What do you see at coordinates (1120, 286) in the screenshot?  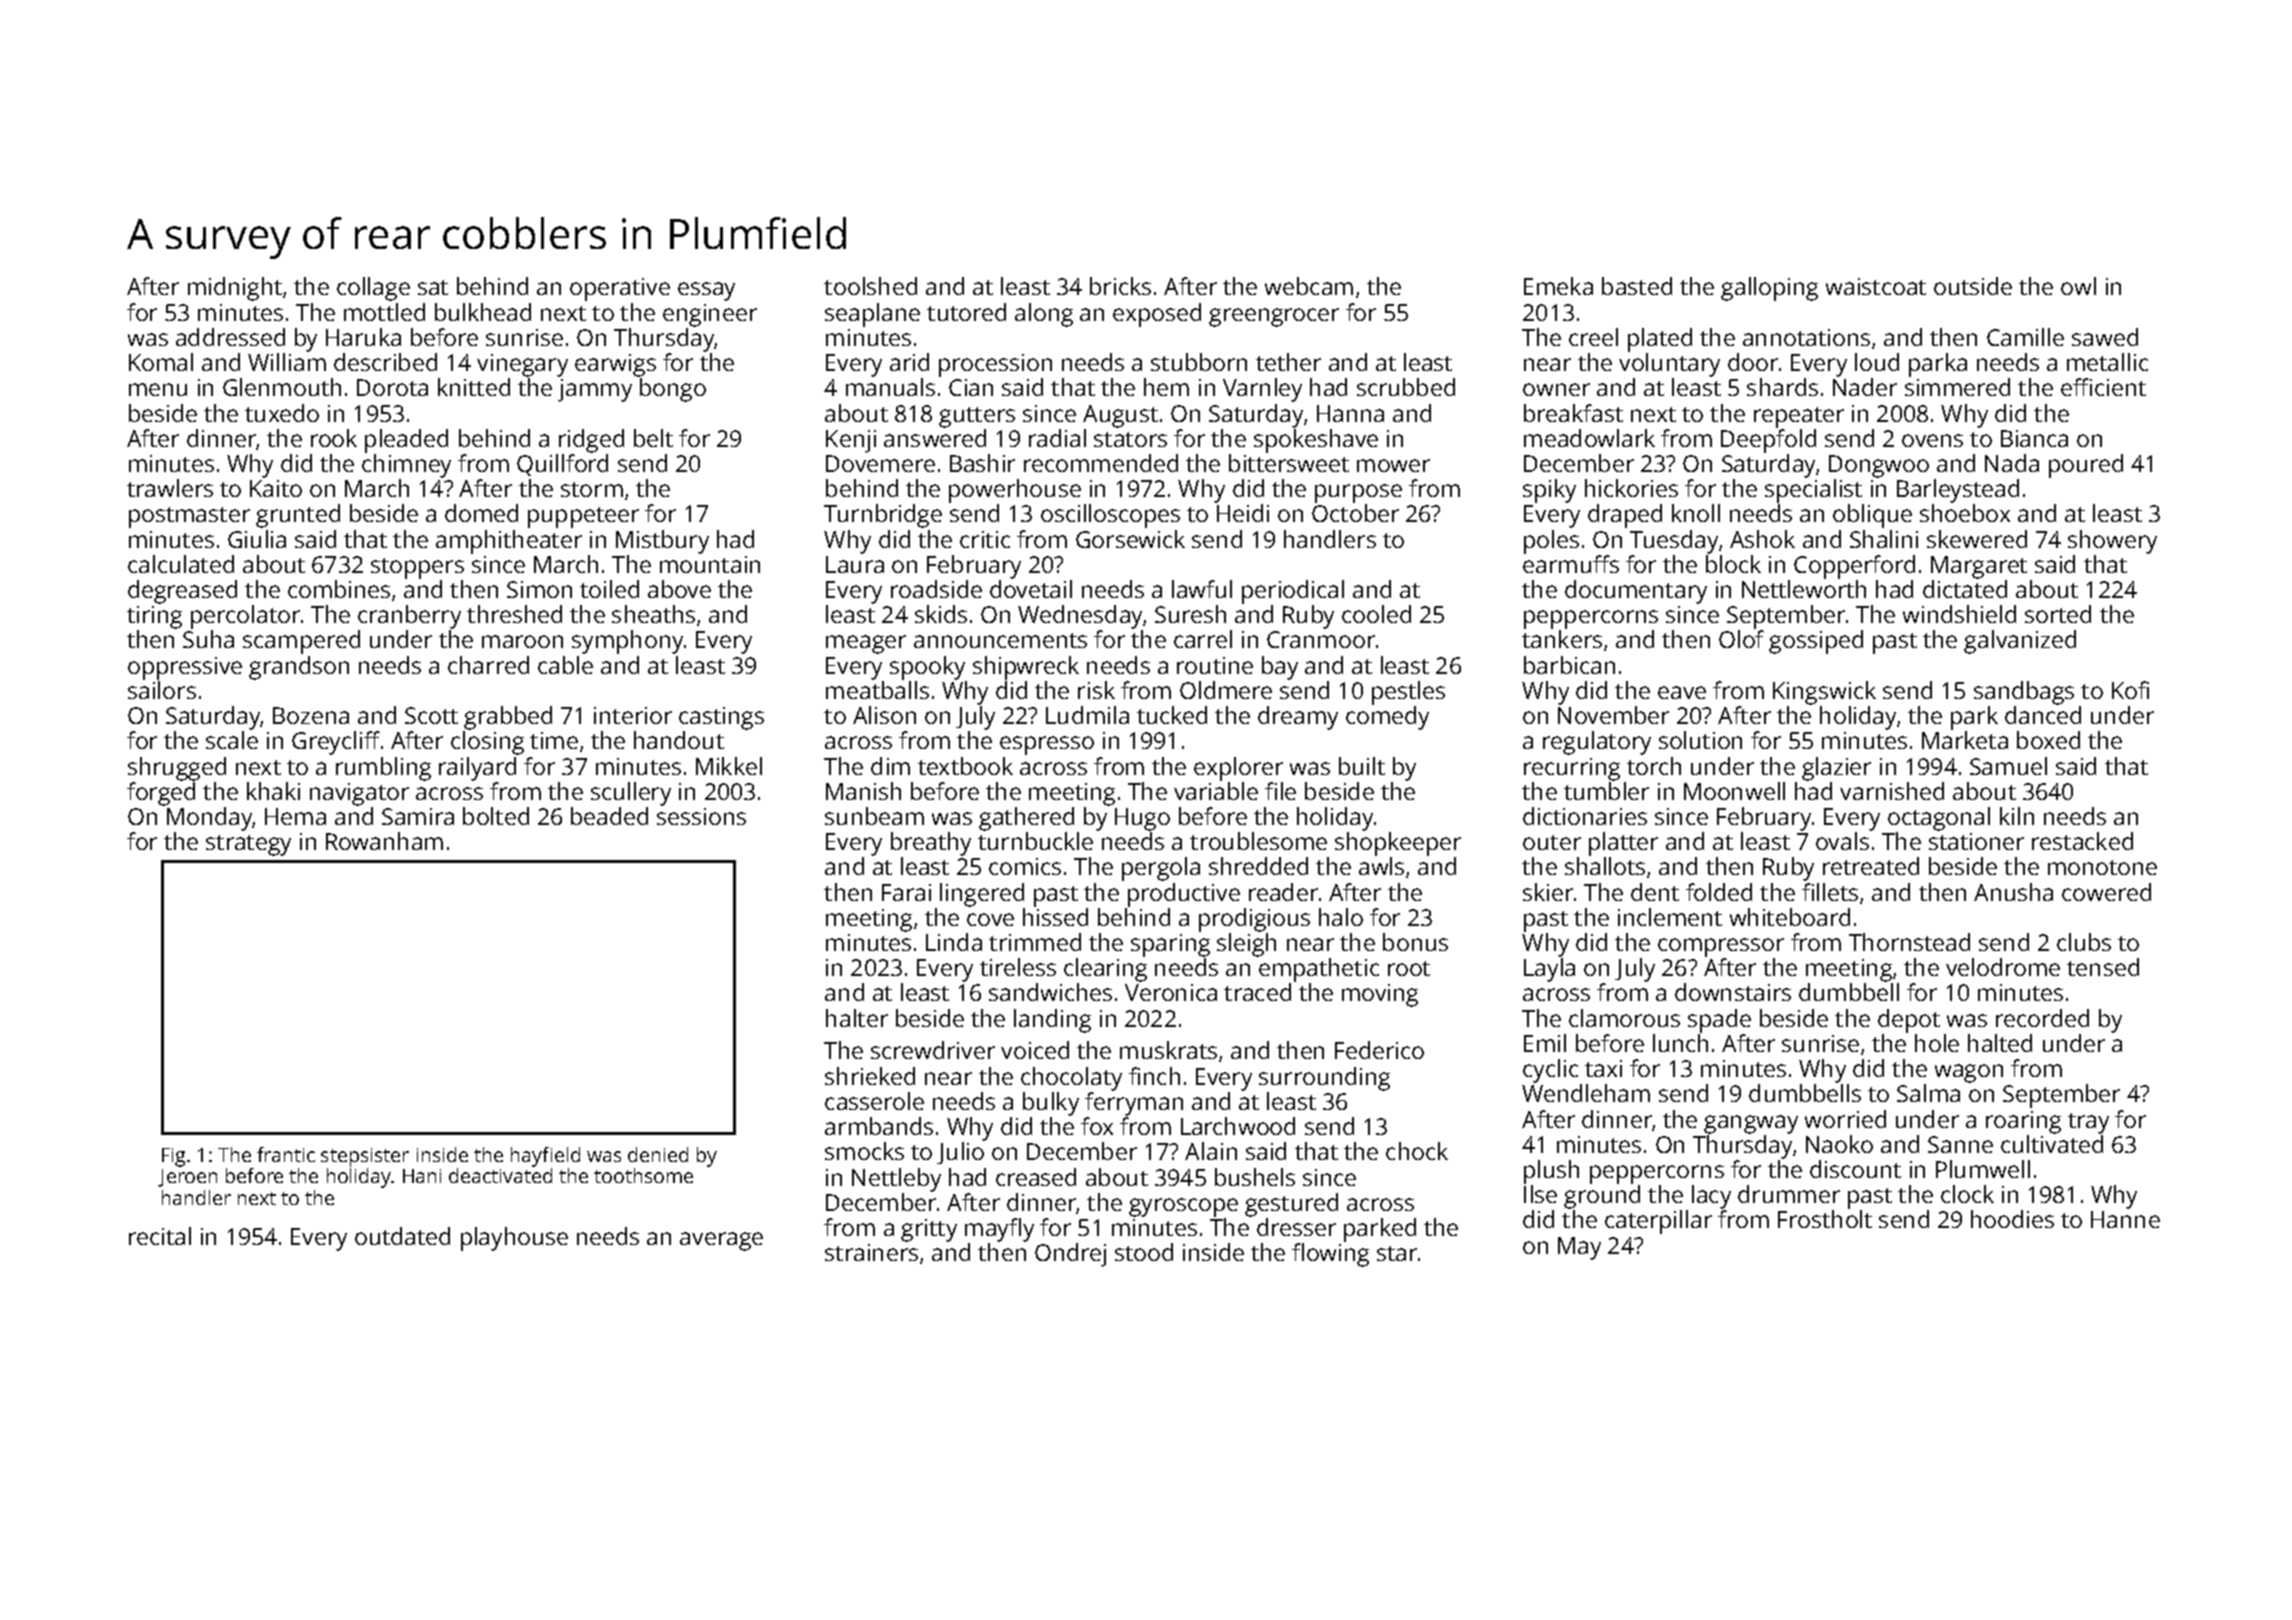 I see `bricks` at bounding box center [1120, 286].
